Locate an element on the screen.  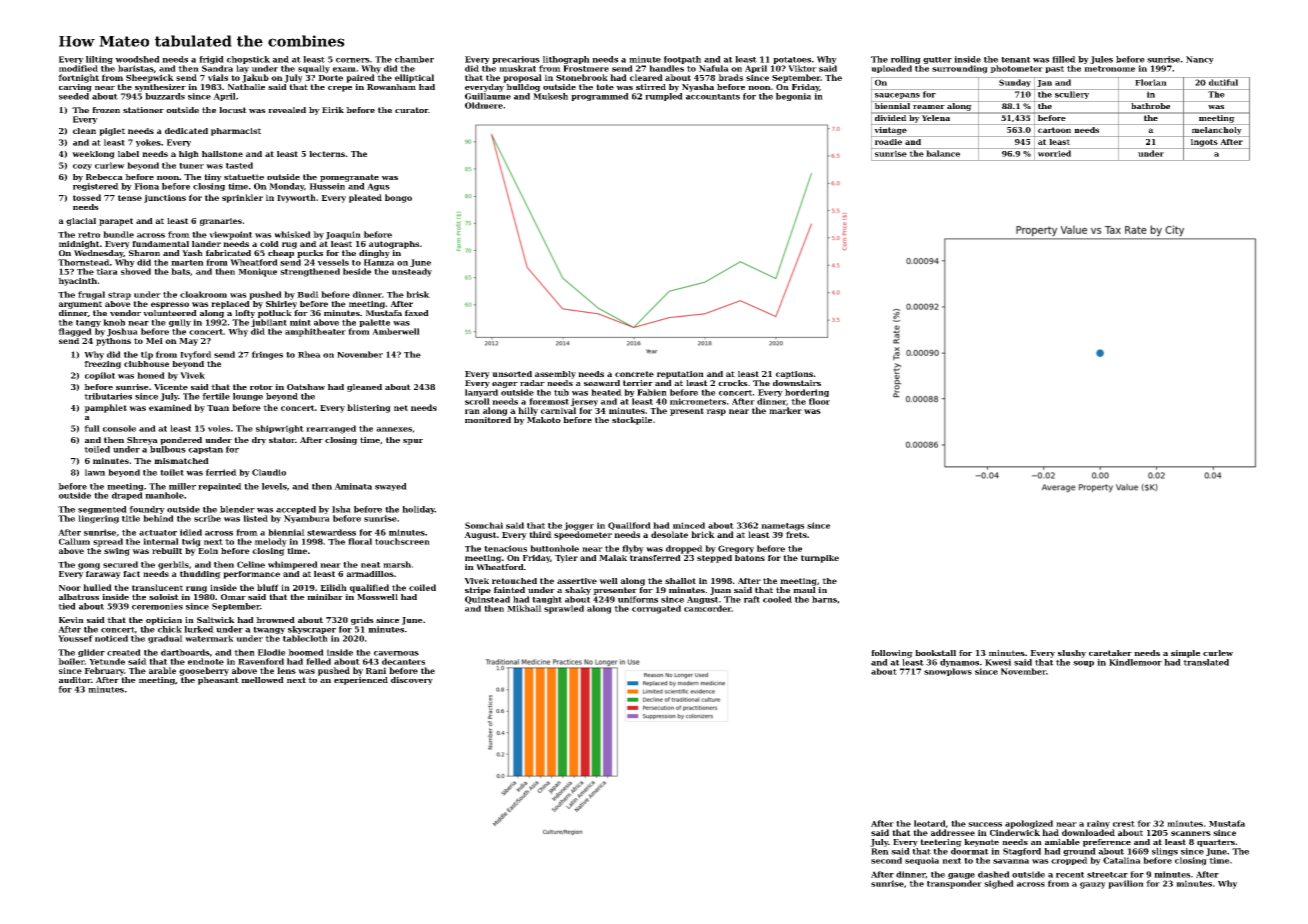
bookstall is located at coordinates (935, 653).
